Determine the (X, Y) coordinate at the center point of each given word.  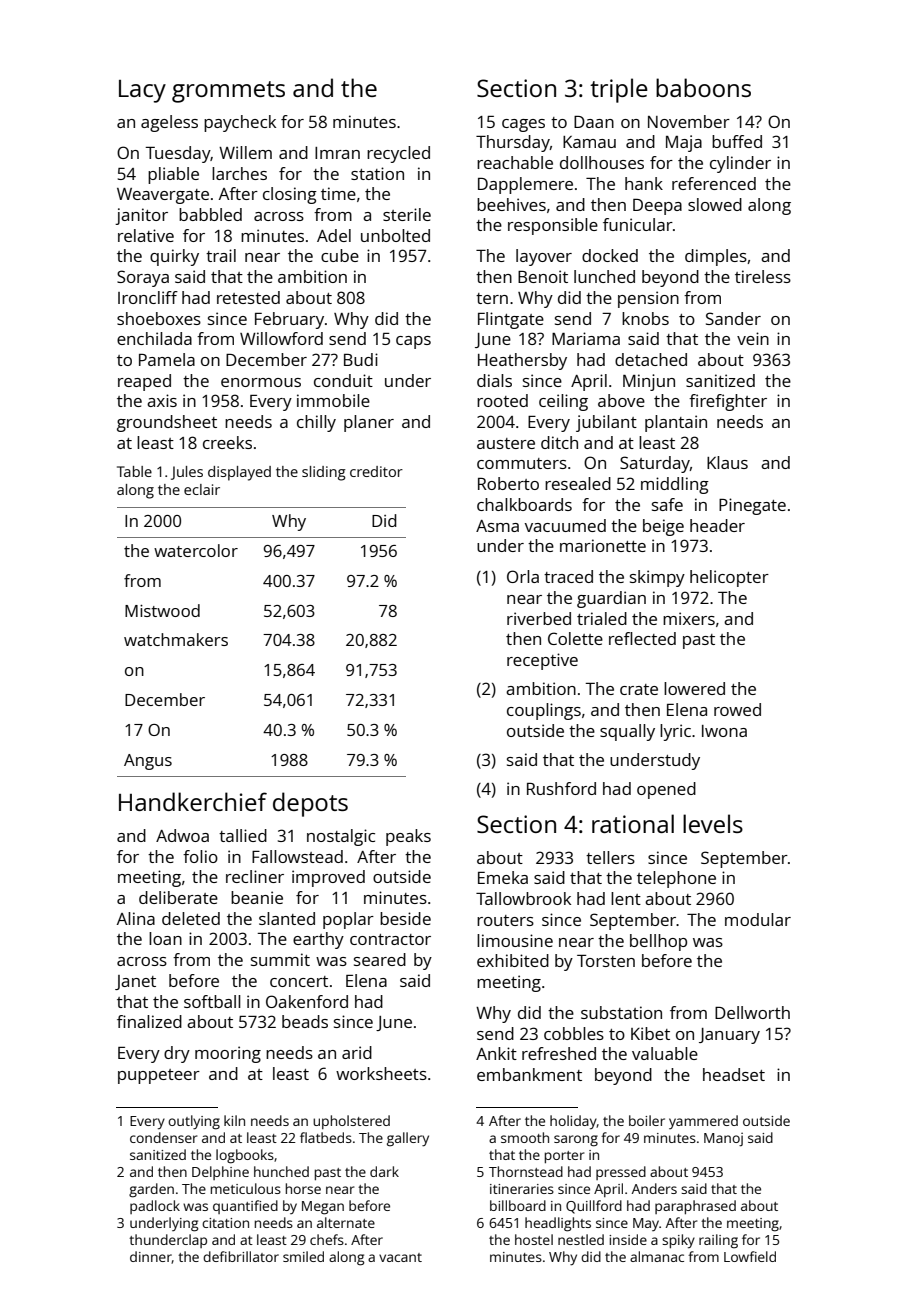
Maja (684, 143)
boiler (647, 1120)
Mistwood (162, 610)
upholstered (351, 1122)
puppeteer (159, 1076)
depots (310, 804)
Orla (523, 576)
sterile (407, 214)
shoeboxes (159, 318)
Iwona (724, 731)
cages (523, 125)
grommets (228, 92)
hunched (281, 1171)
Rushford (561, 788)
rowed (737, 709)
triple (619, 90)
